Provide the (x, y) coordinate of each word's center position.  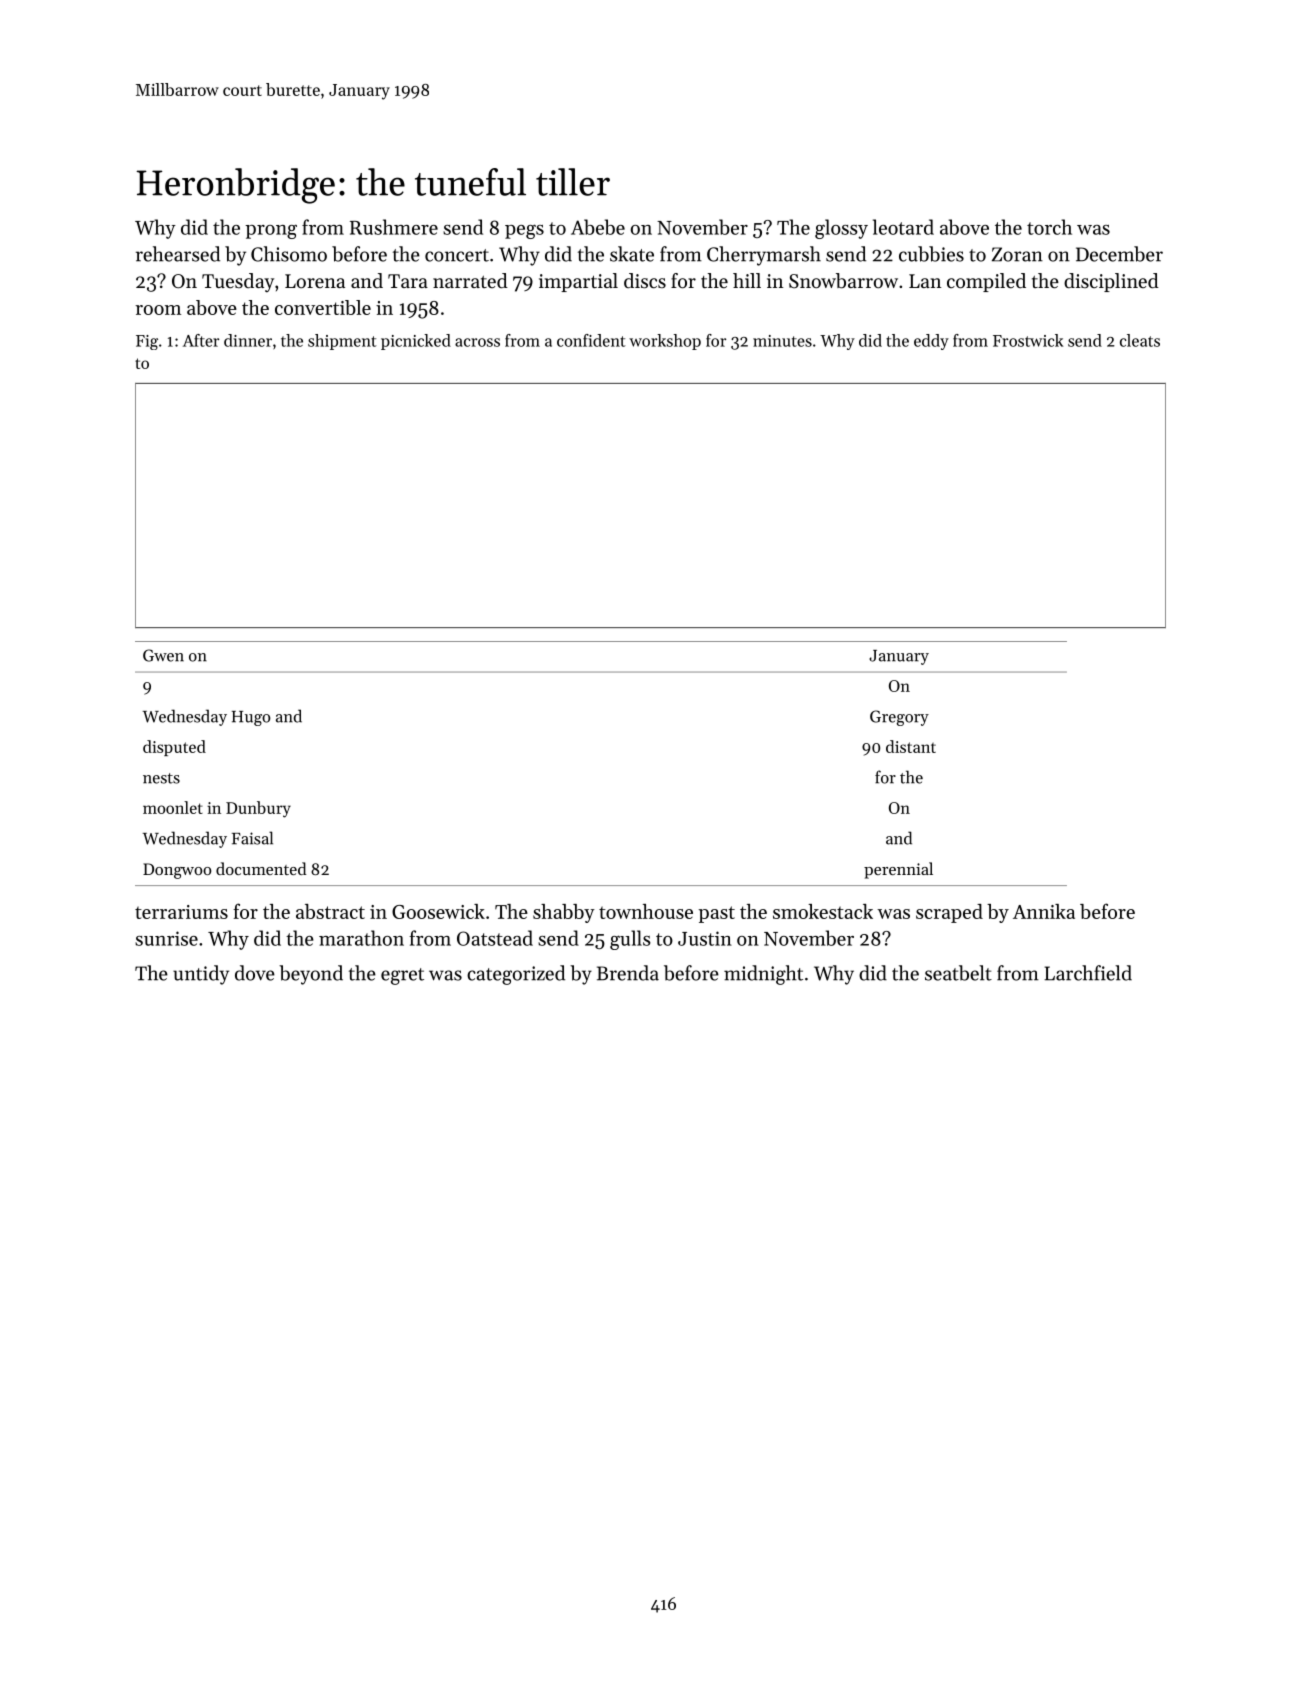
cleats (1140, 340)
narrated (470, 281)
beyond (311, 975)
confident (591, 340)
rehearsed (178, 254)
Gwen (163, 655)
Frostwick (1028, 340)
